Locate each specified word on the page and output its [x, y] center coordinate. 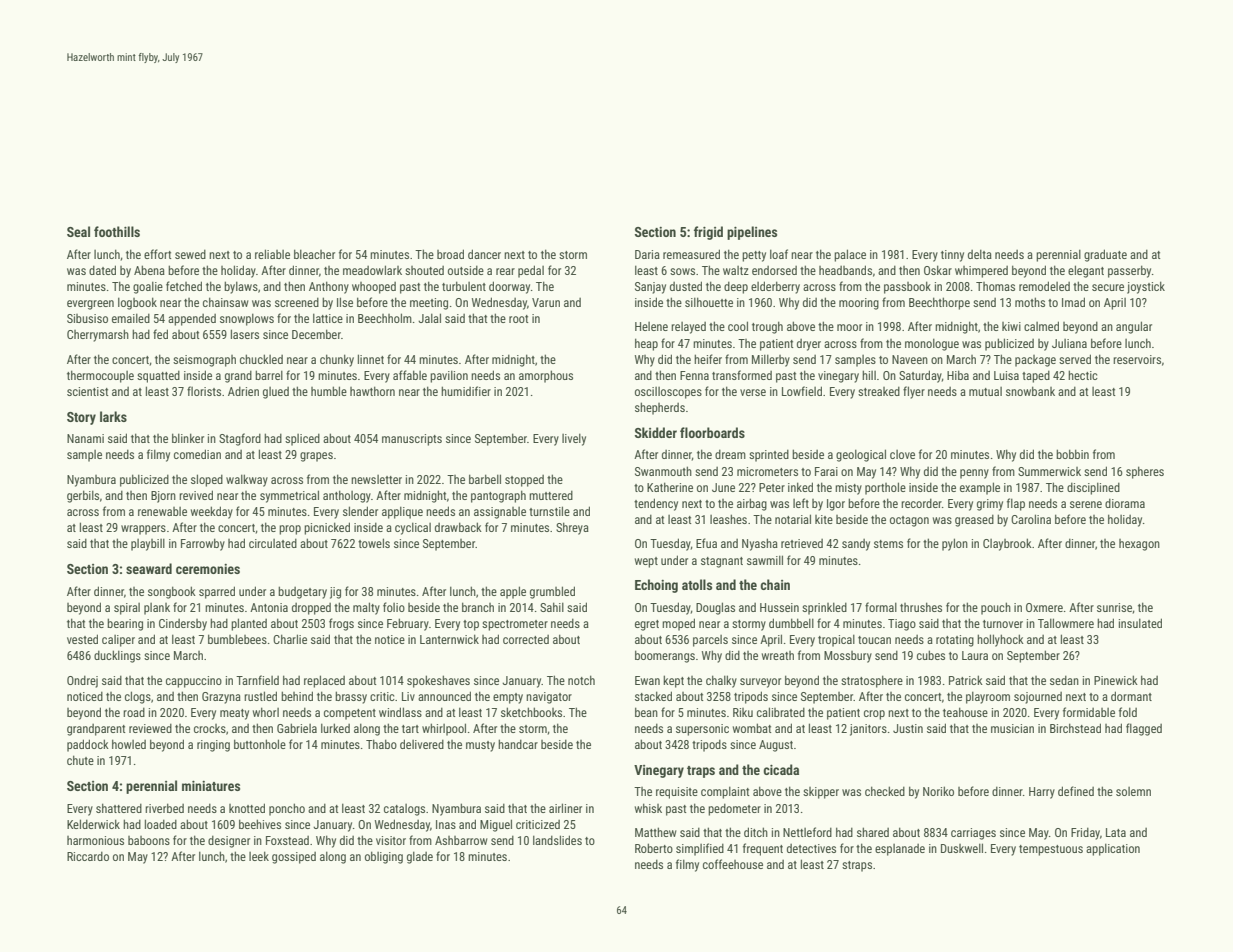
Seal [78, 231]
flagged [1144, 729]
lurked [335, 728]
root [519, 319]
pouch [996, 608]
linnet [371, 359]
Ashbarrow [461, 840]
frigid [708, 233]
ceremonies [208, 569]
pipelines [752, 233]
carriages [973, 834]
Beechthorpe [939, 303]
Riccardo [88, 856]
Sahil [552, 607]
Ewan [647, 680]
